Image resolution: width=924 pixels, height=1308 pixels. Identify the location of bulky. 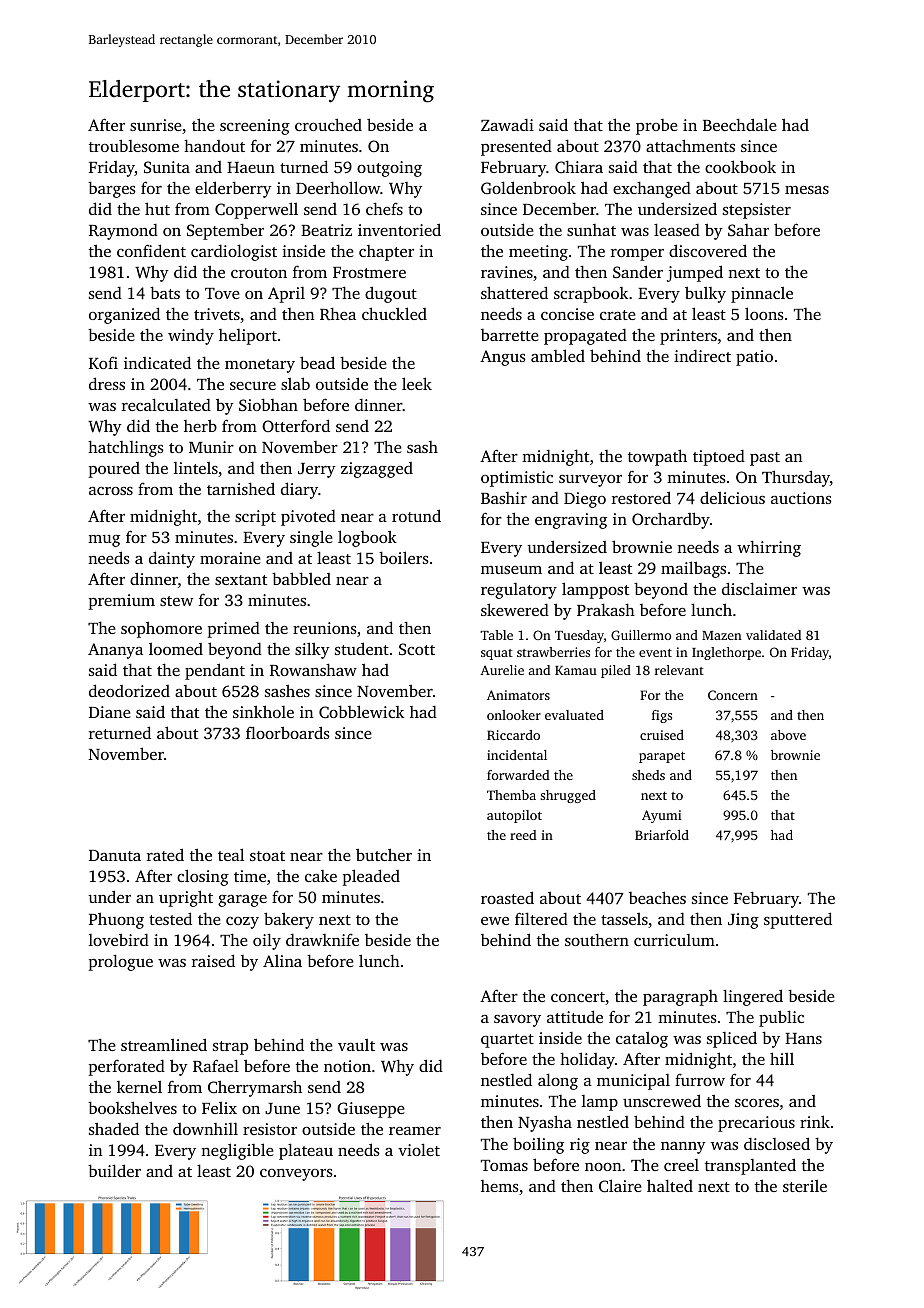
(705, 295).
